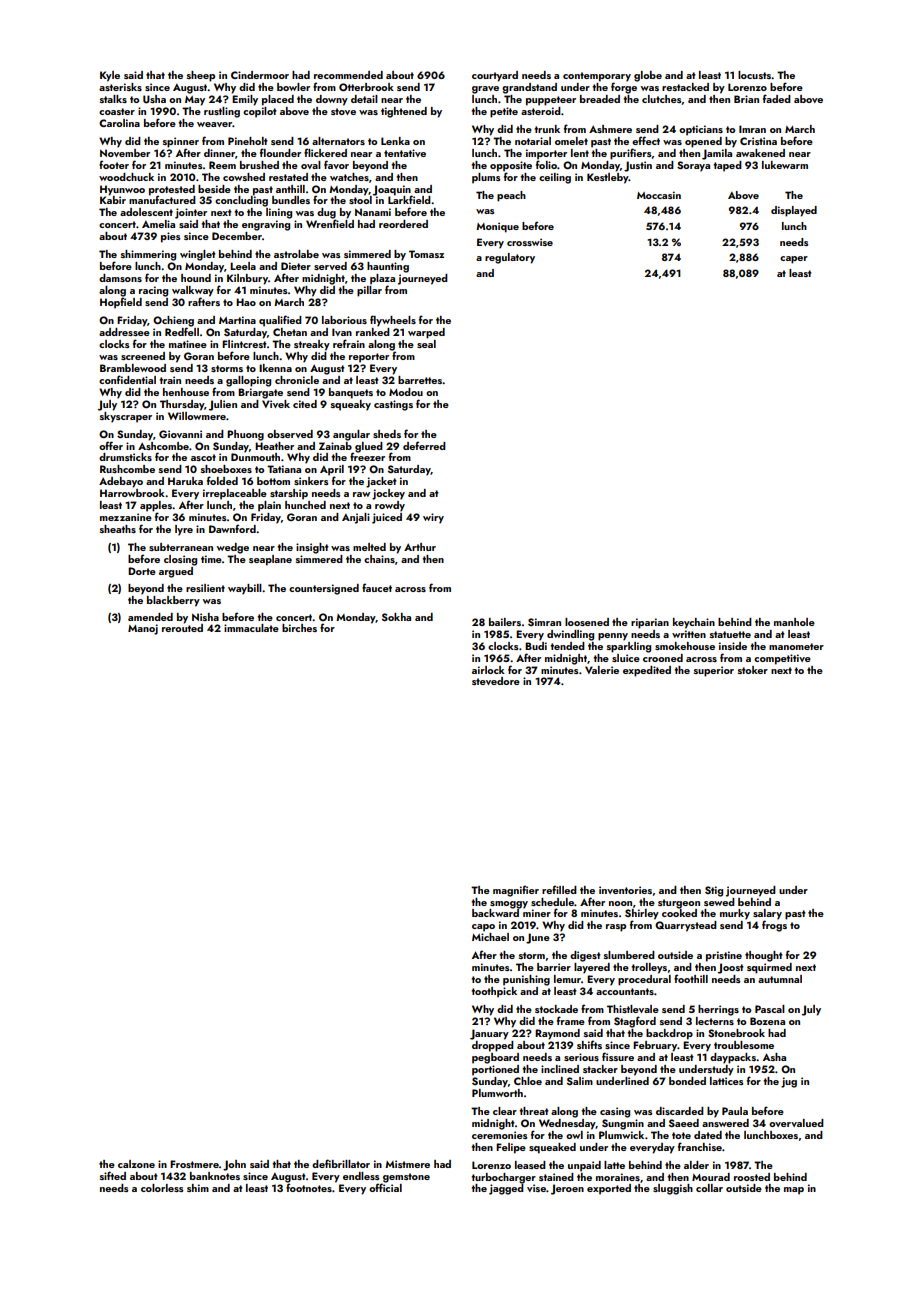 The height and width of the page is (1308, 924). What do you see at coordinates (754, 75) in the page?
I see `locusts` at bounding box center [754, 75].
